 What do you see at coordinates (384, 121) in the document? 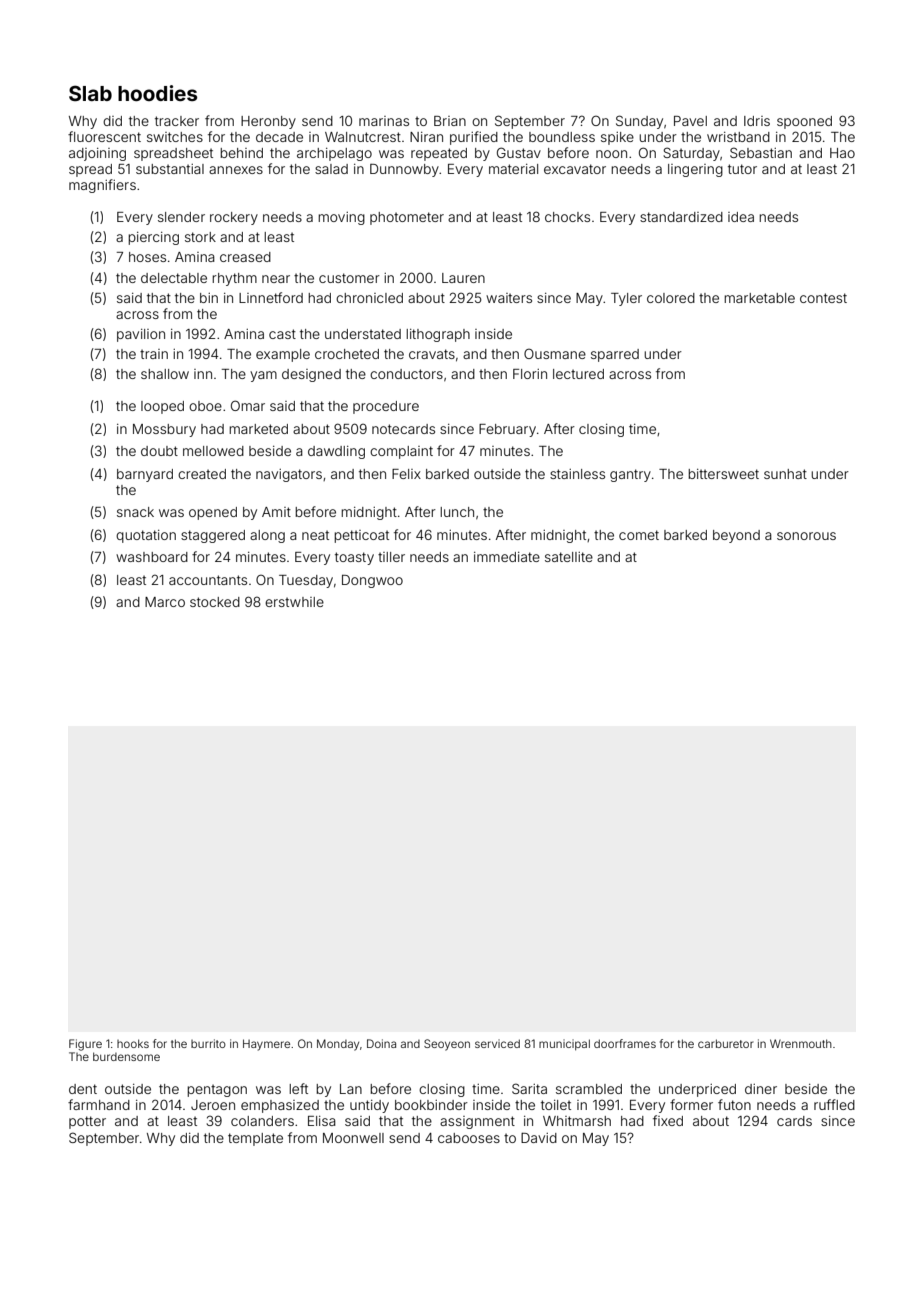
I see `marinas` at bounding box center [384, 121].
